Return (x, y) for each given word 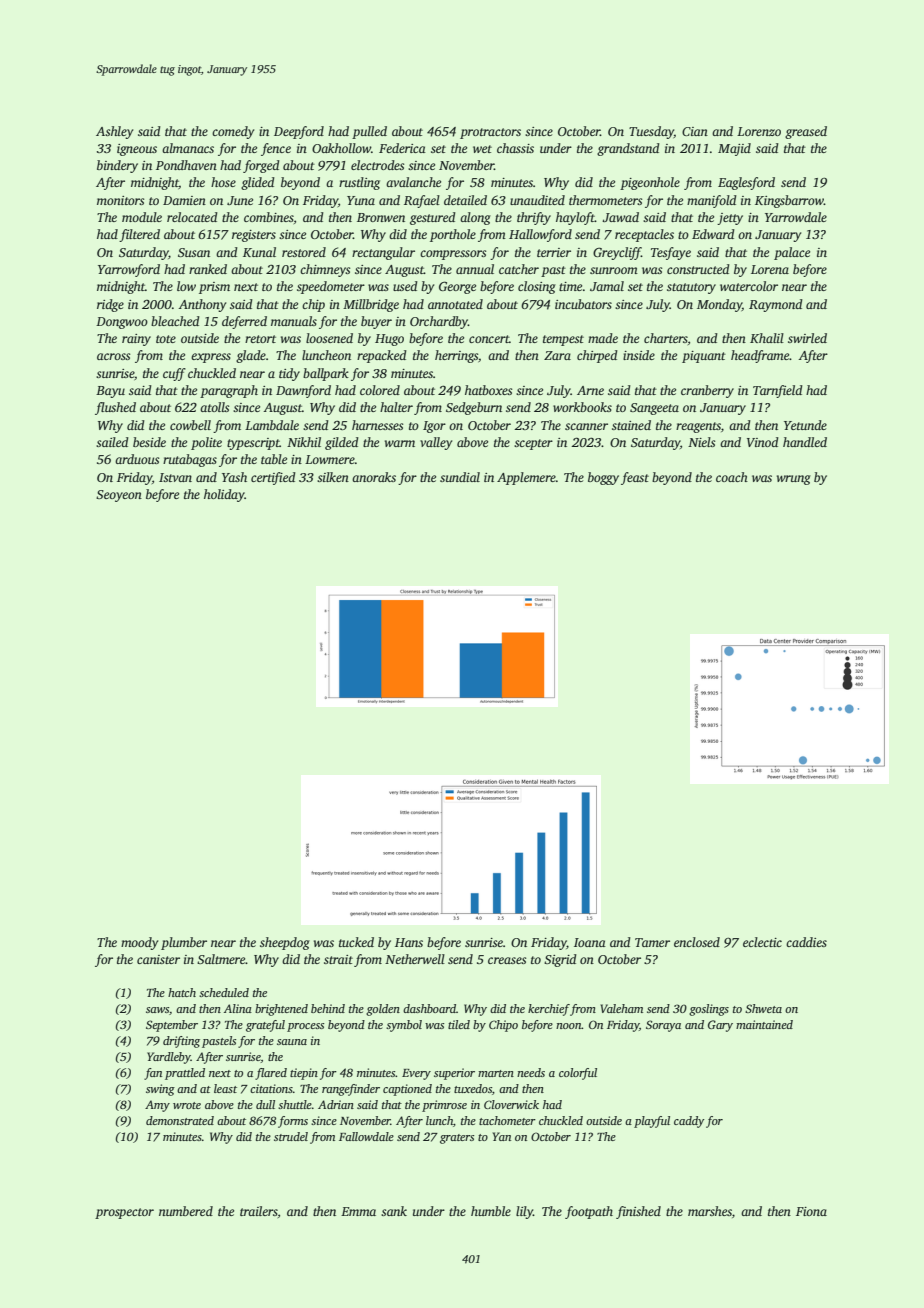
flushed (115, 408)
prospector (124, 1213)
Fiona (811, 1211)
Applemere (526, 478)
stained (631, 425)
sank (394, 1211)
